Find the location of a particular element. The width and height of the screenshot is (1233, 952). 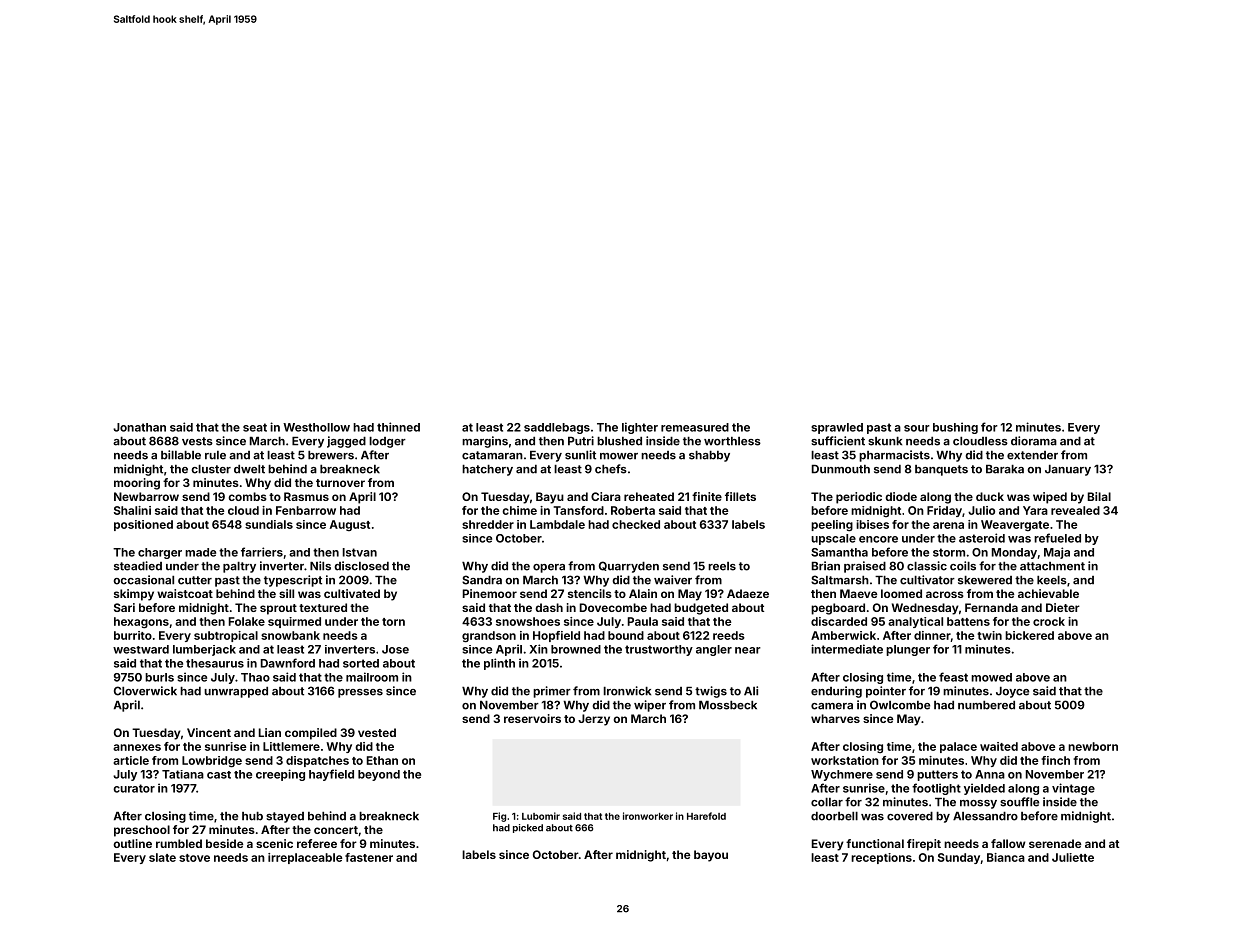

subtropical is located at coordinates (226, 636).
